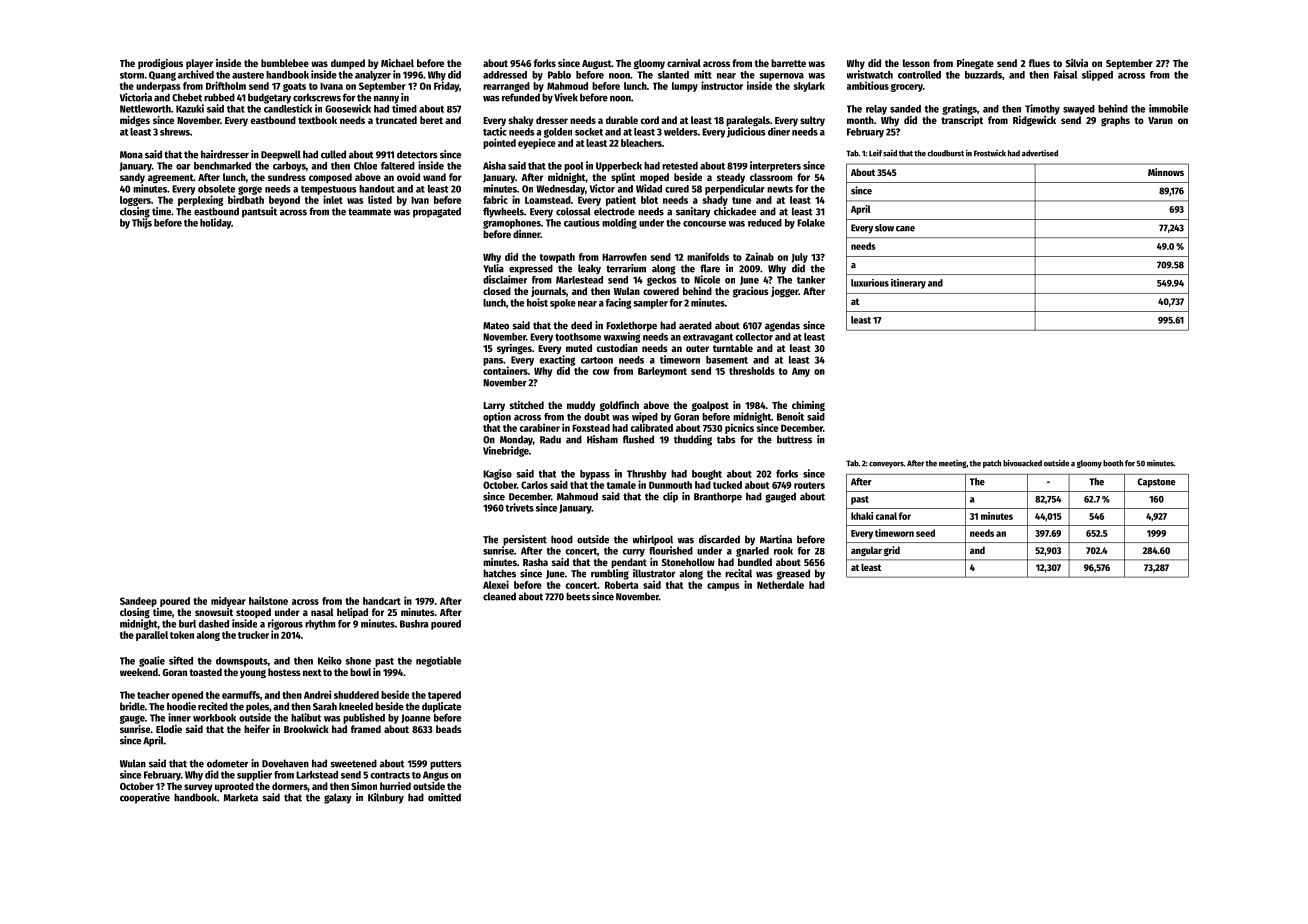  What do you see at coordinates (294, 87) in the screenshot?
I see `goats` at bounding box center [294, 87].
